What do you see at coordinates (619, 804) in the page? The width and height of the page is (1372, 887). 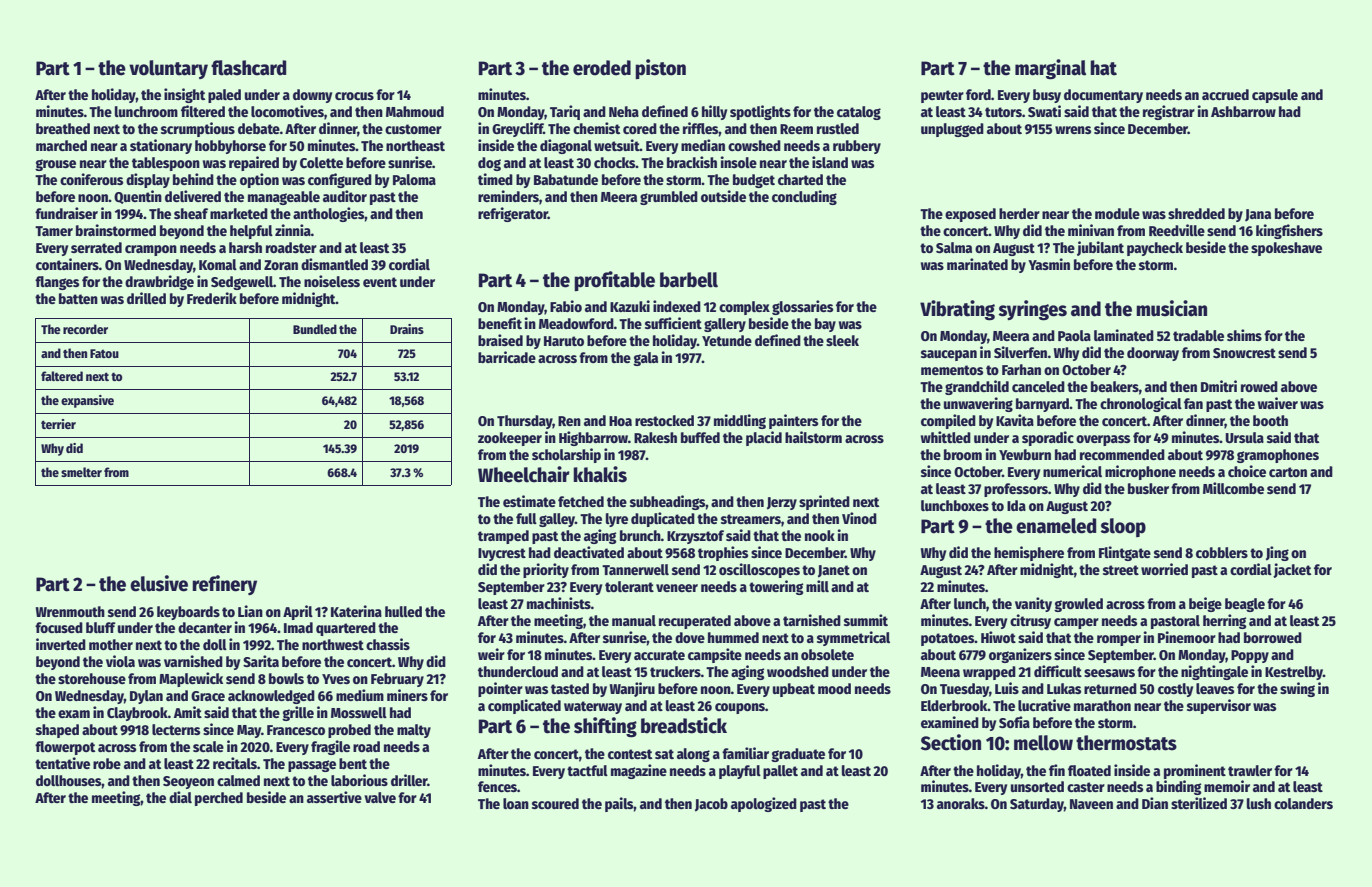 I see `pails` at bounding box center [619, 804].
